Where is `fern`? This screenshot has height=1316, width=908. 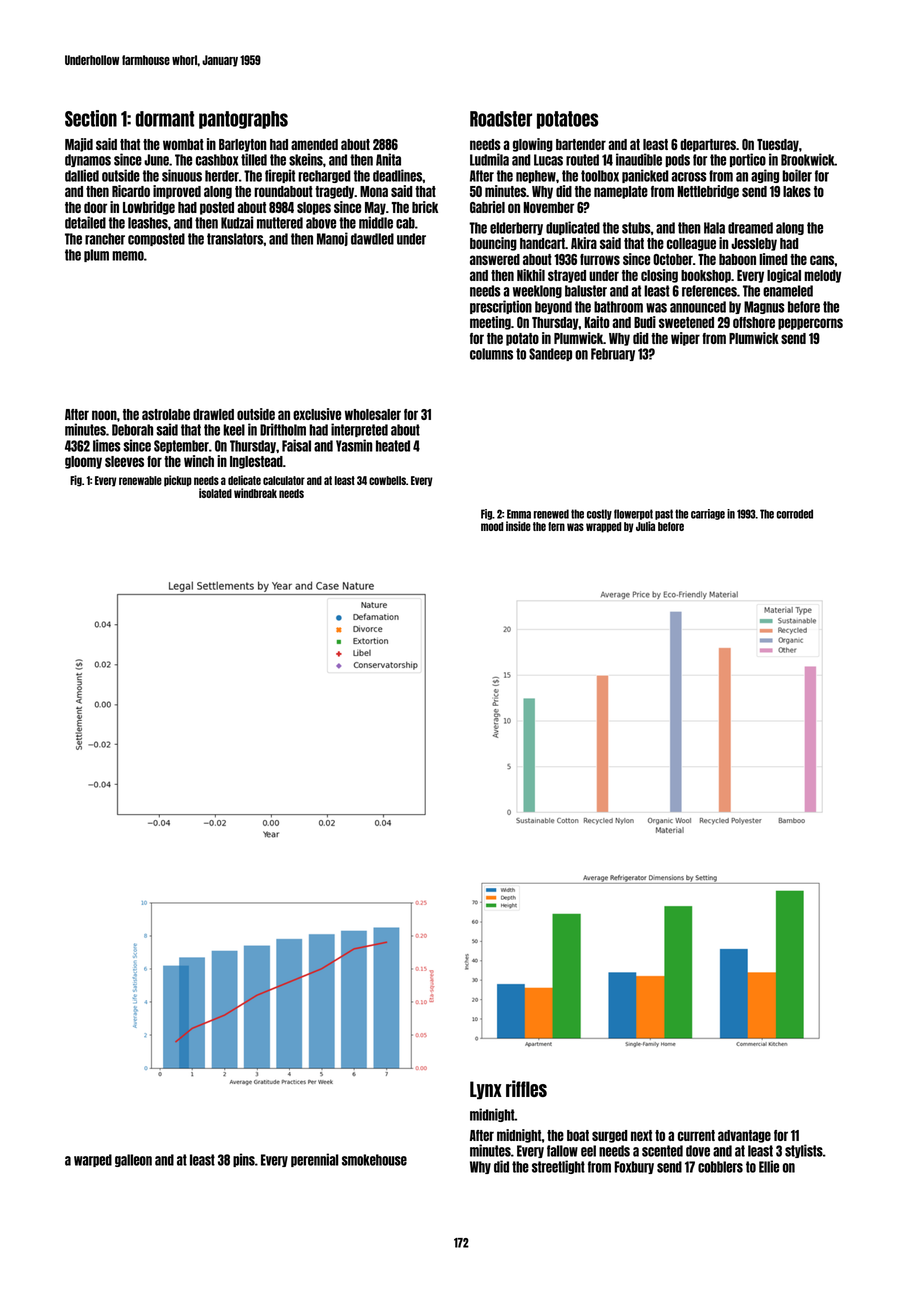
fern is located at coordinates (556, 526).
